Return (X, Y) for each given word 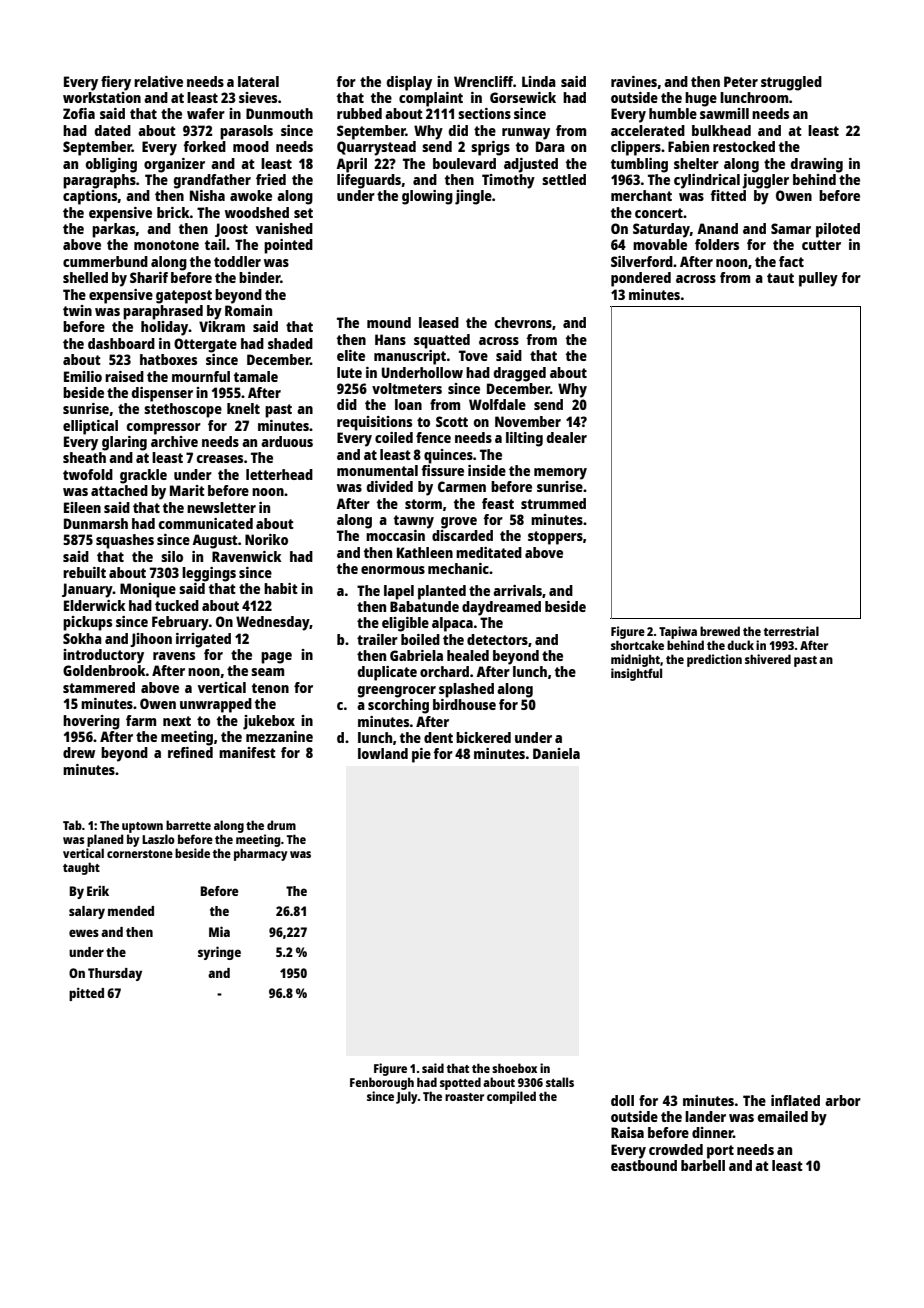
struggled (791, 83)
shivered (768, 659)
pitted (86, 994)
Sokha (82, 638)
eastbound (644, 1165)
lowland (383, 753)
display (409, 83)
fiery (116, 83)
